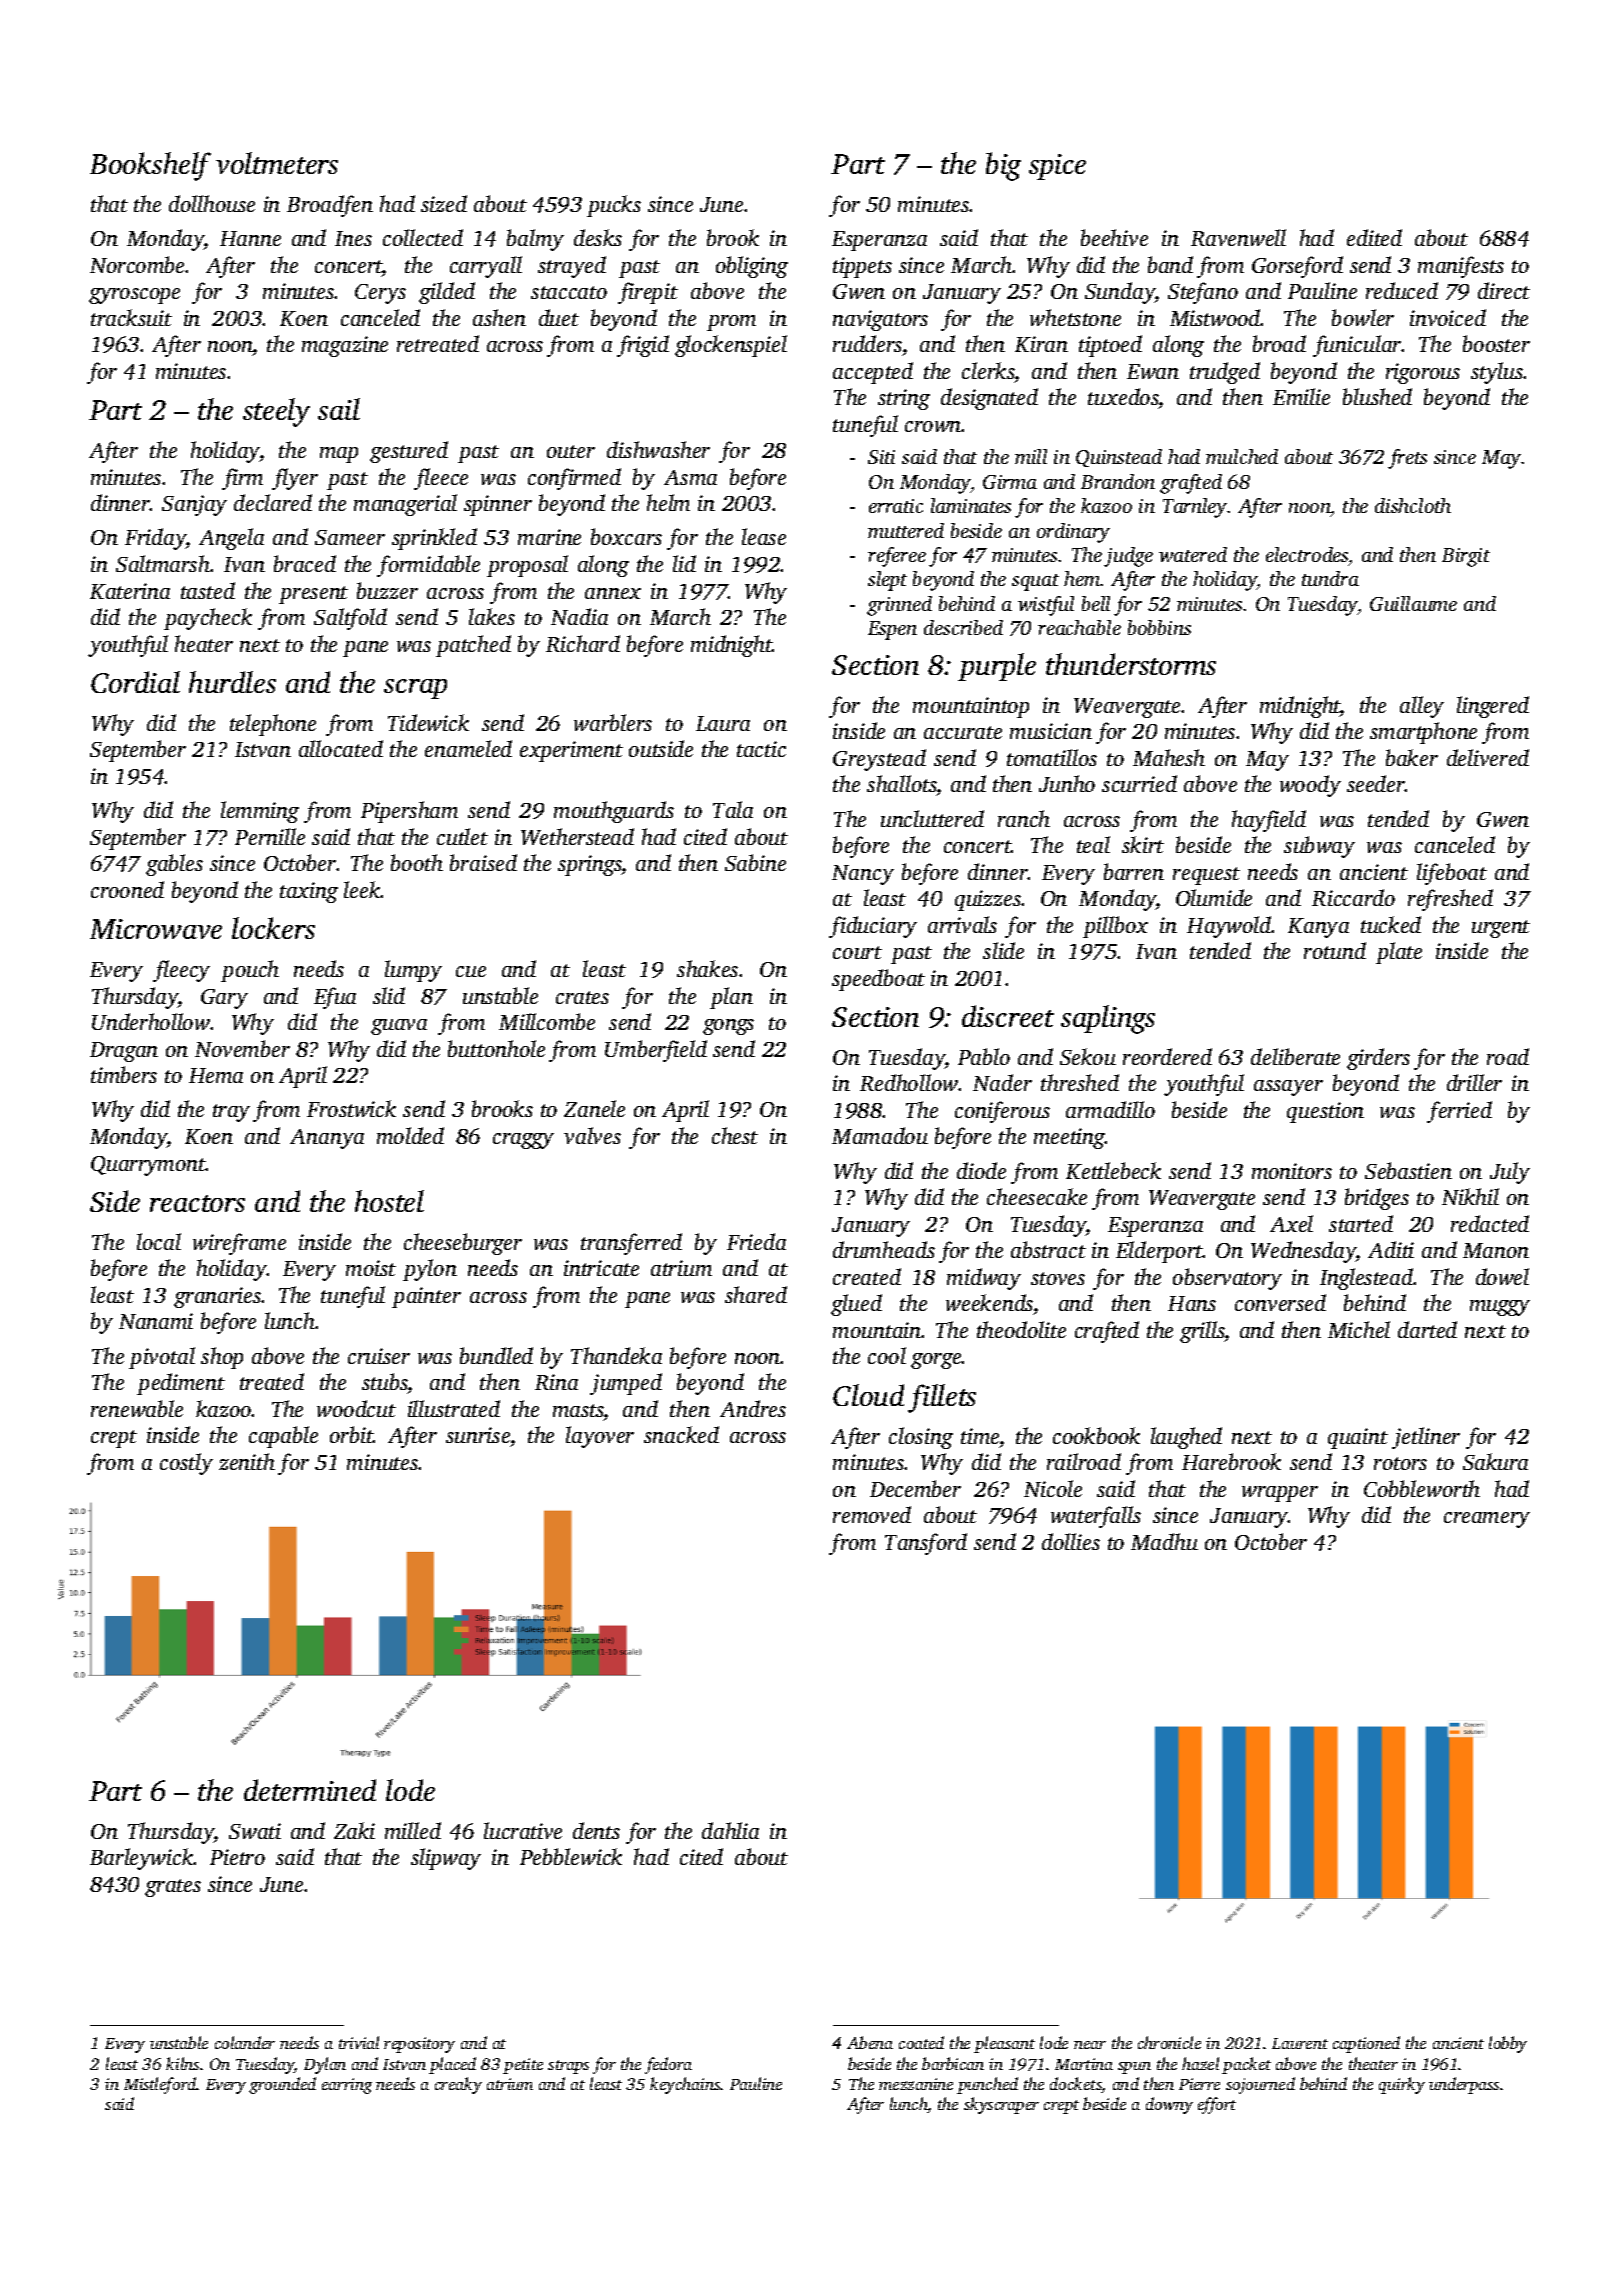  Describe the element at coordinates (1191, 484) in the screenshot. I see `grafted` at that location.
